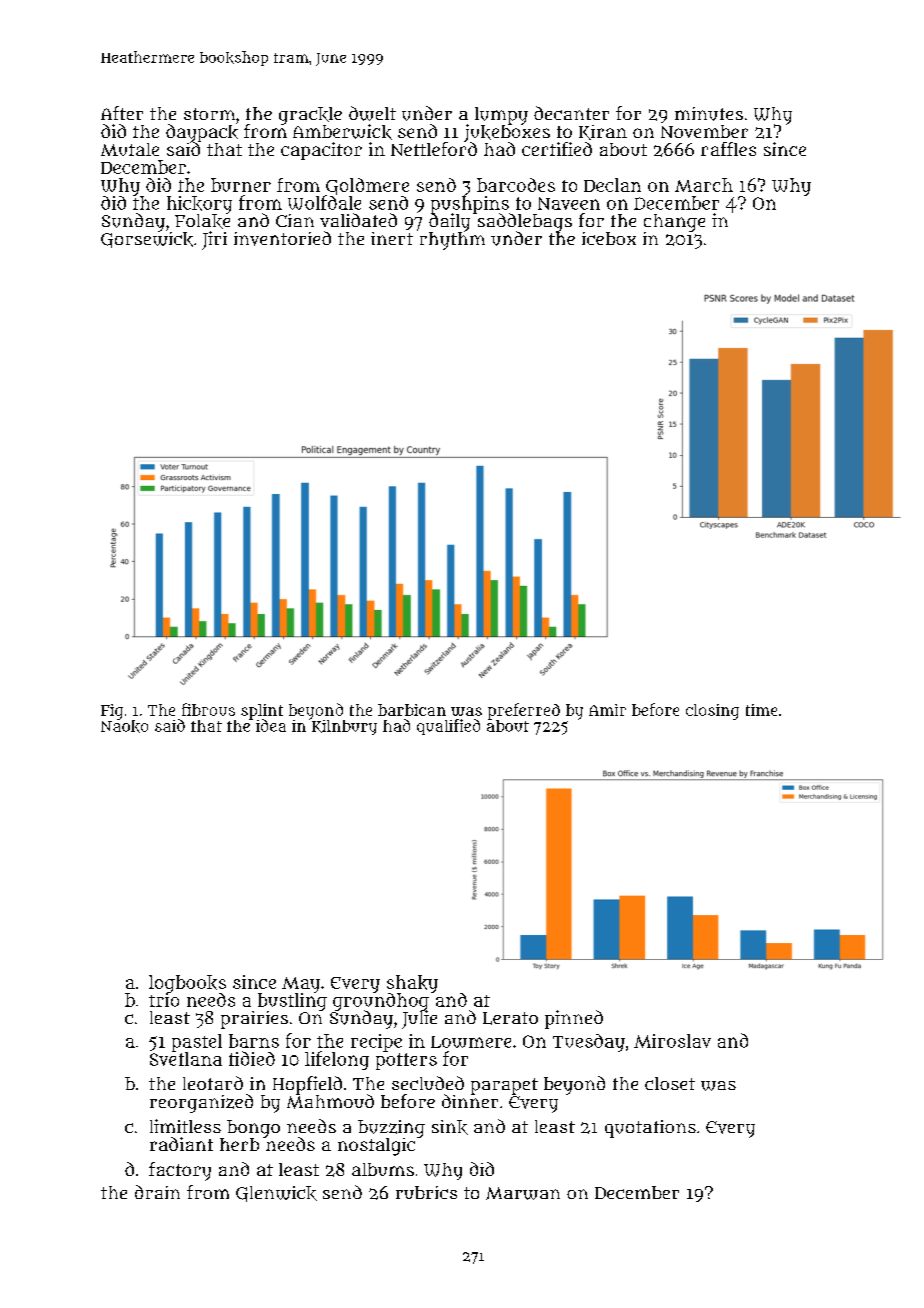 Image resolution: width=924 pixels, height=1308 pixels. I want to click on barcodes, so click(516, 185).
